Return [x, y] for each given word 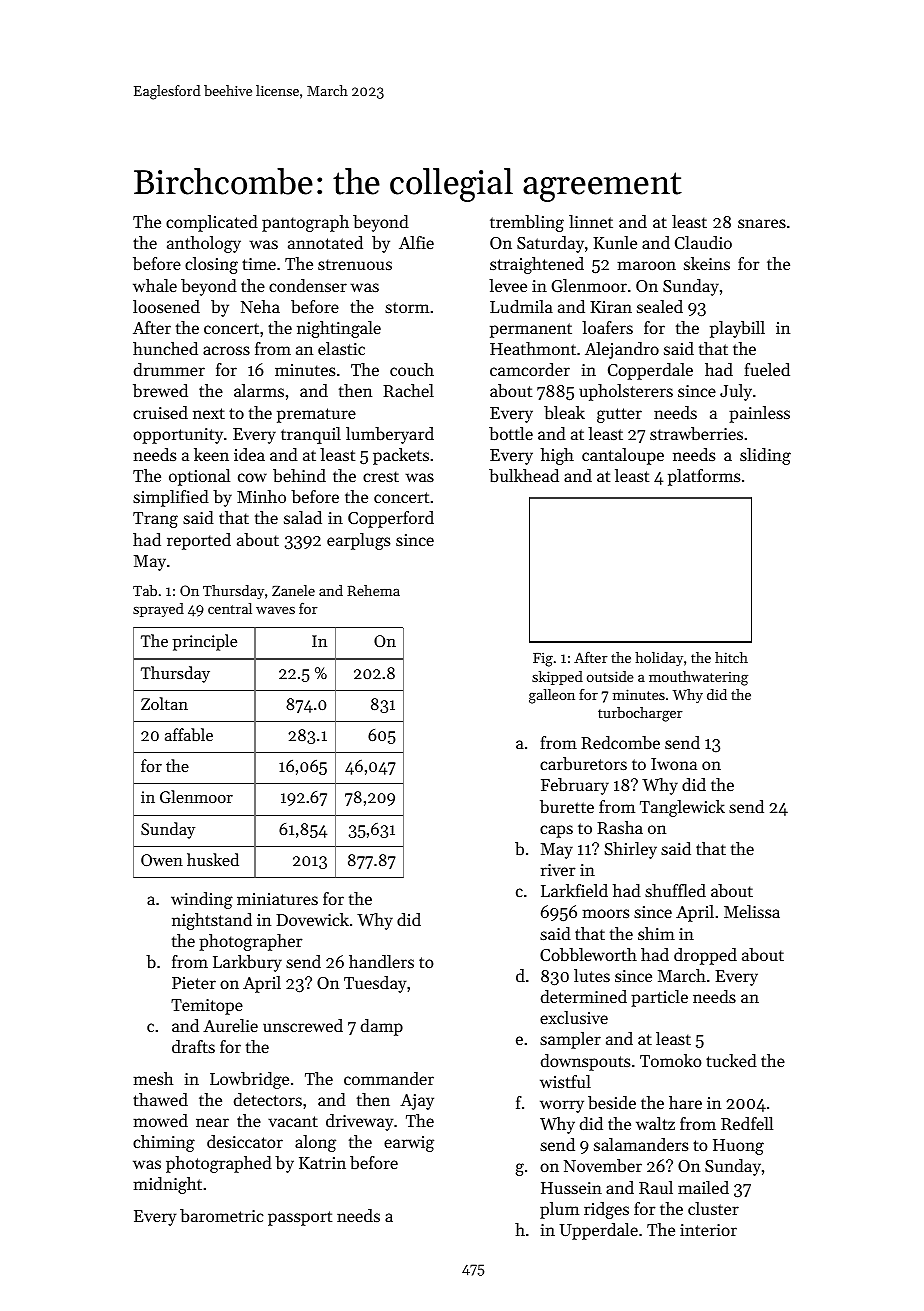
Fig [543, 659]
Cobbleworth [588, 954]
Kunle [615, 242]
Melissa [752, 911]
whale [155, 285]
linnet [591, 221]
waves [275, 610]
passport [300, 1218]
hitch [731, 657]
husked [213, 859]
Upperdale [599, 1231]
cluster [713, 1208]
